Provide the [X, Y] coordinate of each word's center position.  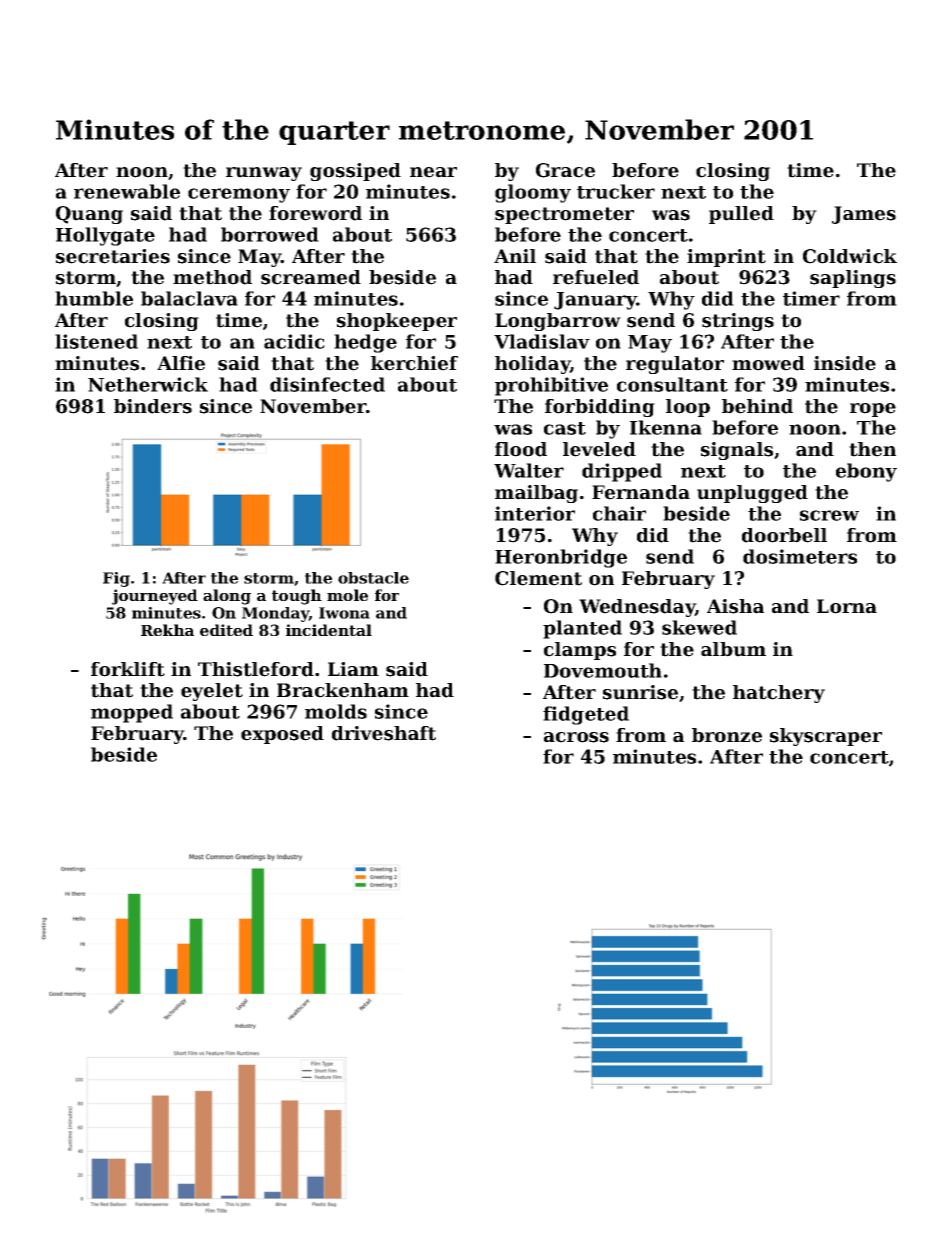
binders [153, 406]
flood [521, 449]
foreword [315, 213]
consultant [672, 384]
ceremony [239, 195]
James [864, 215]
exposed [282, 735]
